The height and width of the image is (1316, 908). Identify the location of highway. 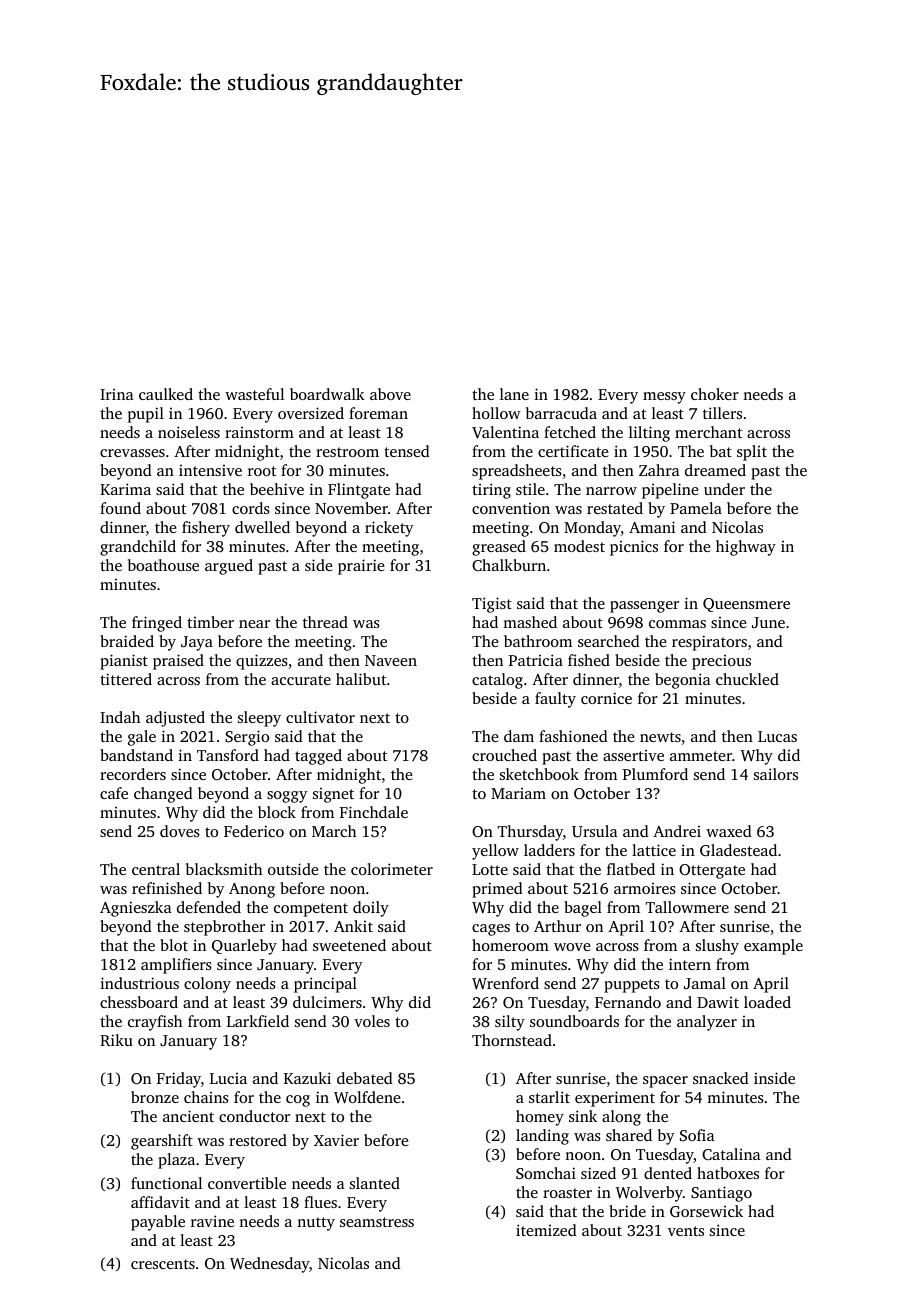
(746, 548).
